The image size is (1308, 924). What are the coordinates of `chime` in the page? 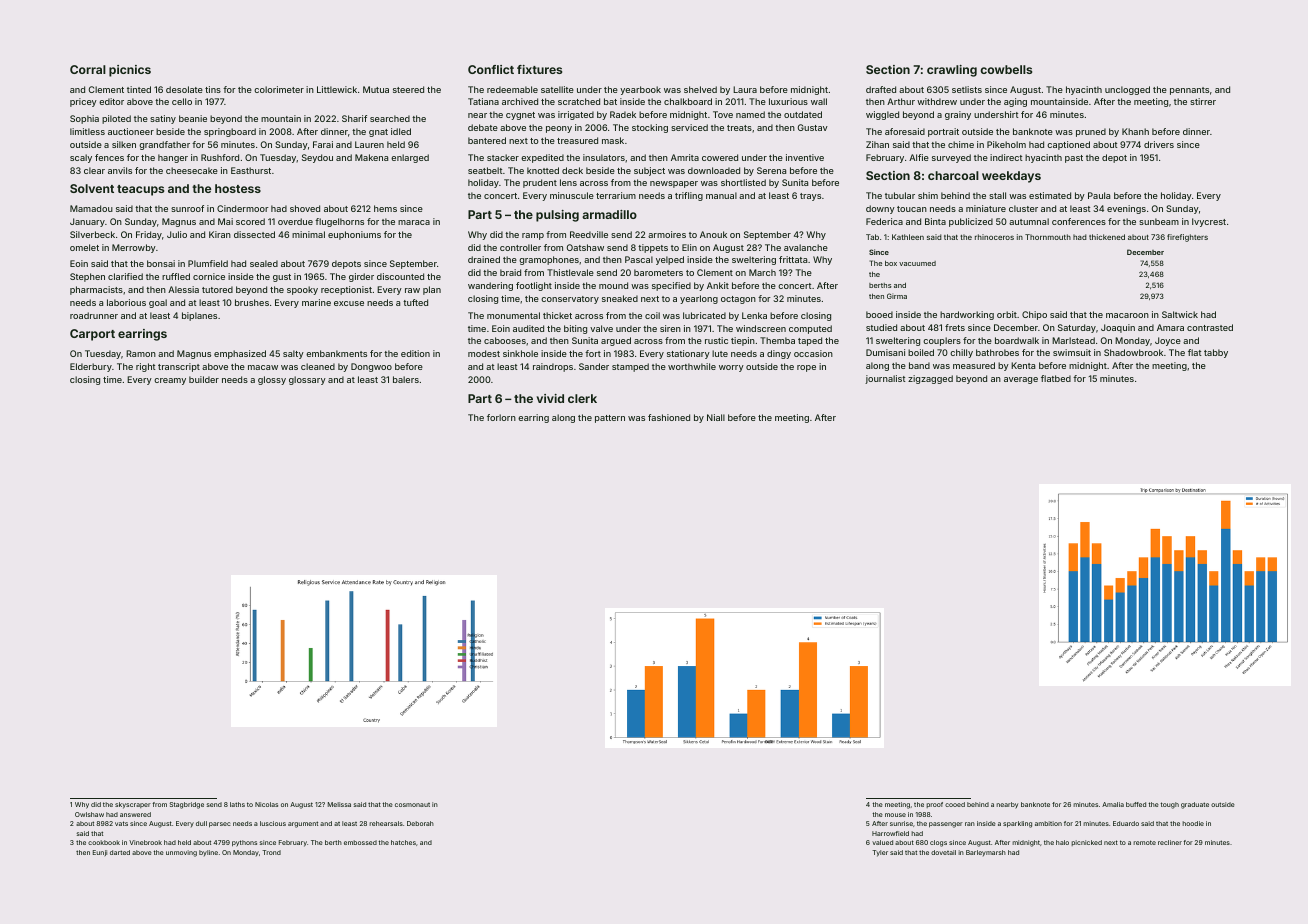 It's located at (961, 144).
